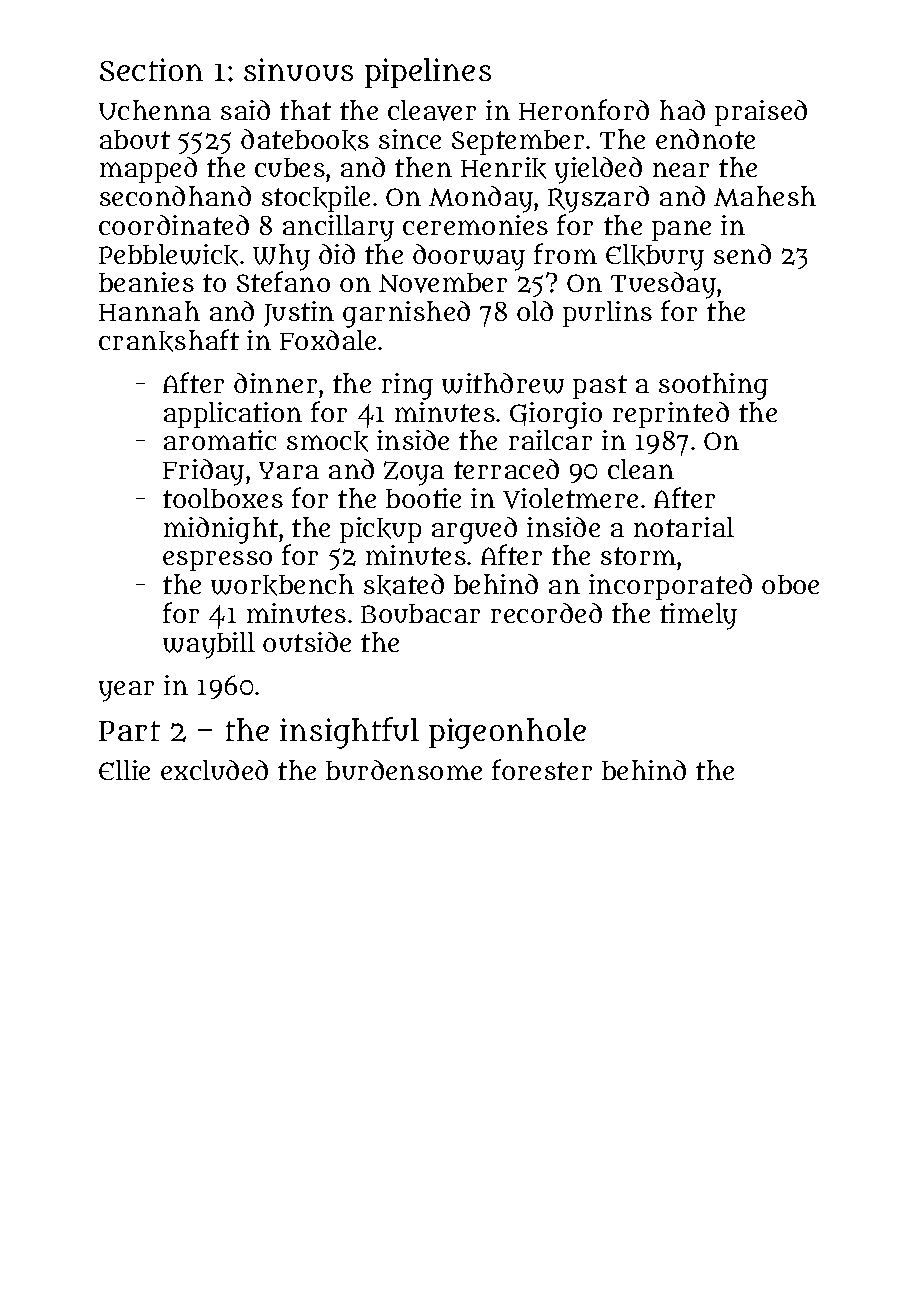  I want to click on argued, so click(474, 531).
